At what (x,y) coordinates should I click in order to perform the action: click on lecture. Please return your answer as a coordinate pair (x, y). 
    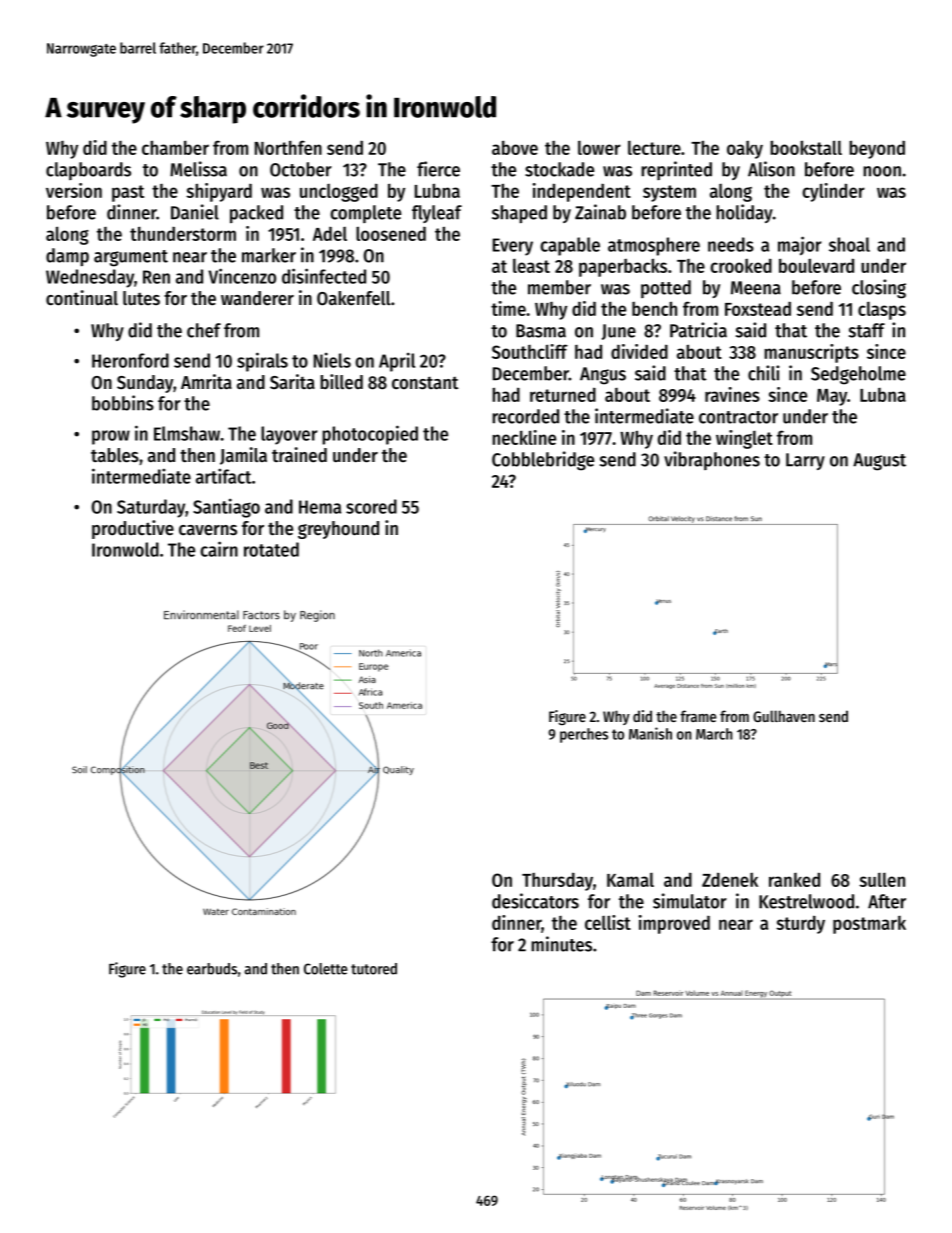
    Looking at the image, I should click on (654, 148).
